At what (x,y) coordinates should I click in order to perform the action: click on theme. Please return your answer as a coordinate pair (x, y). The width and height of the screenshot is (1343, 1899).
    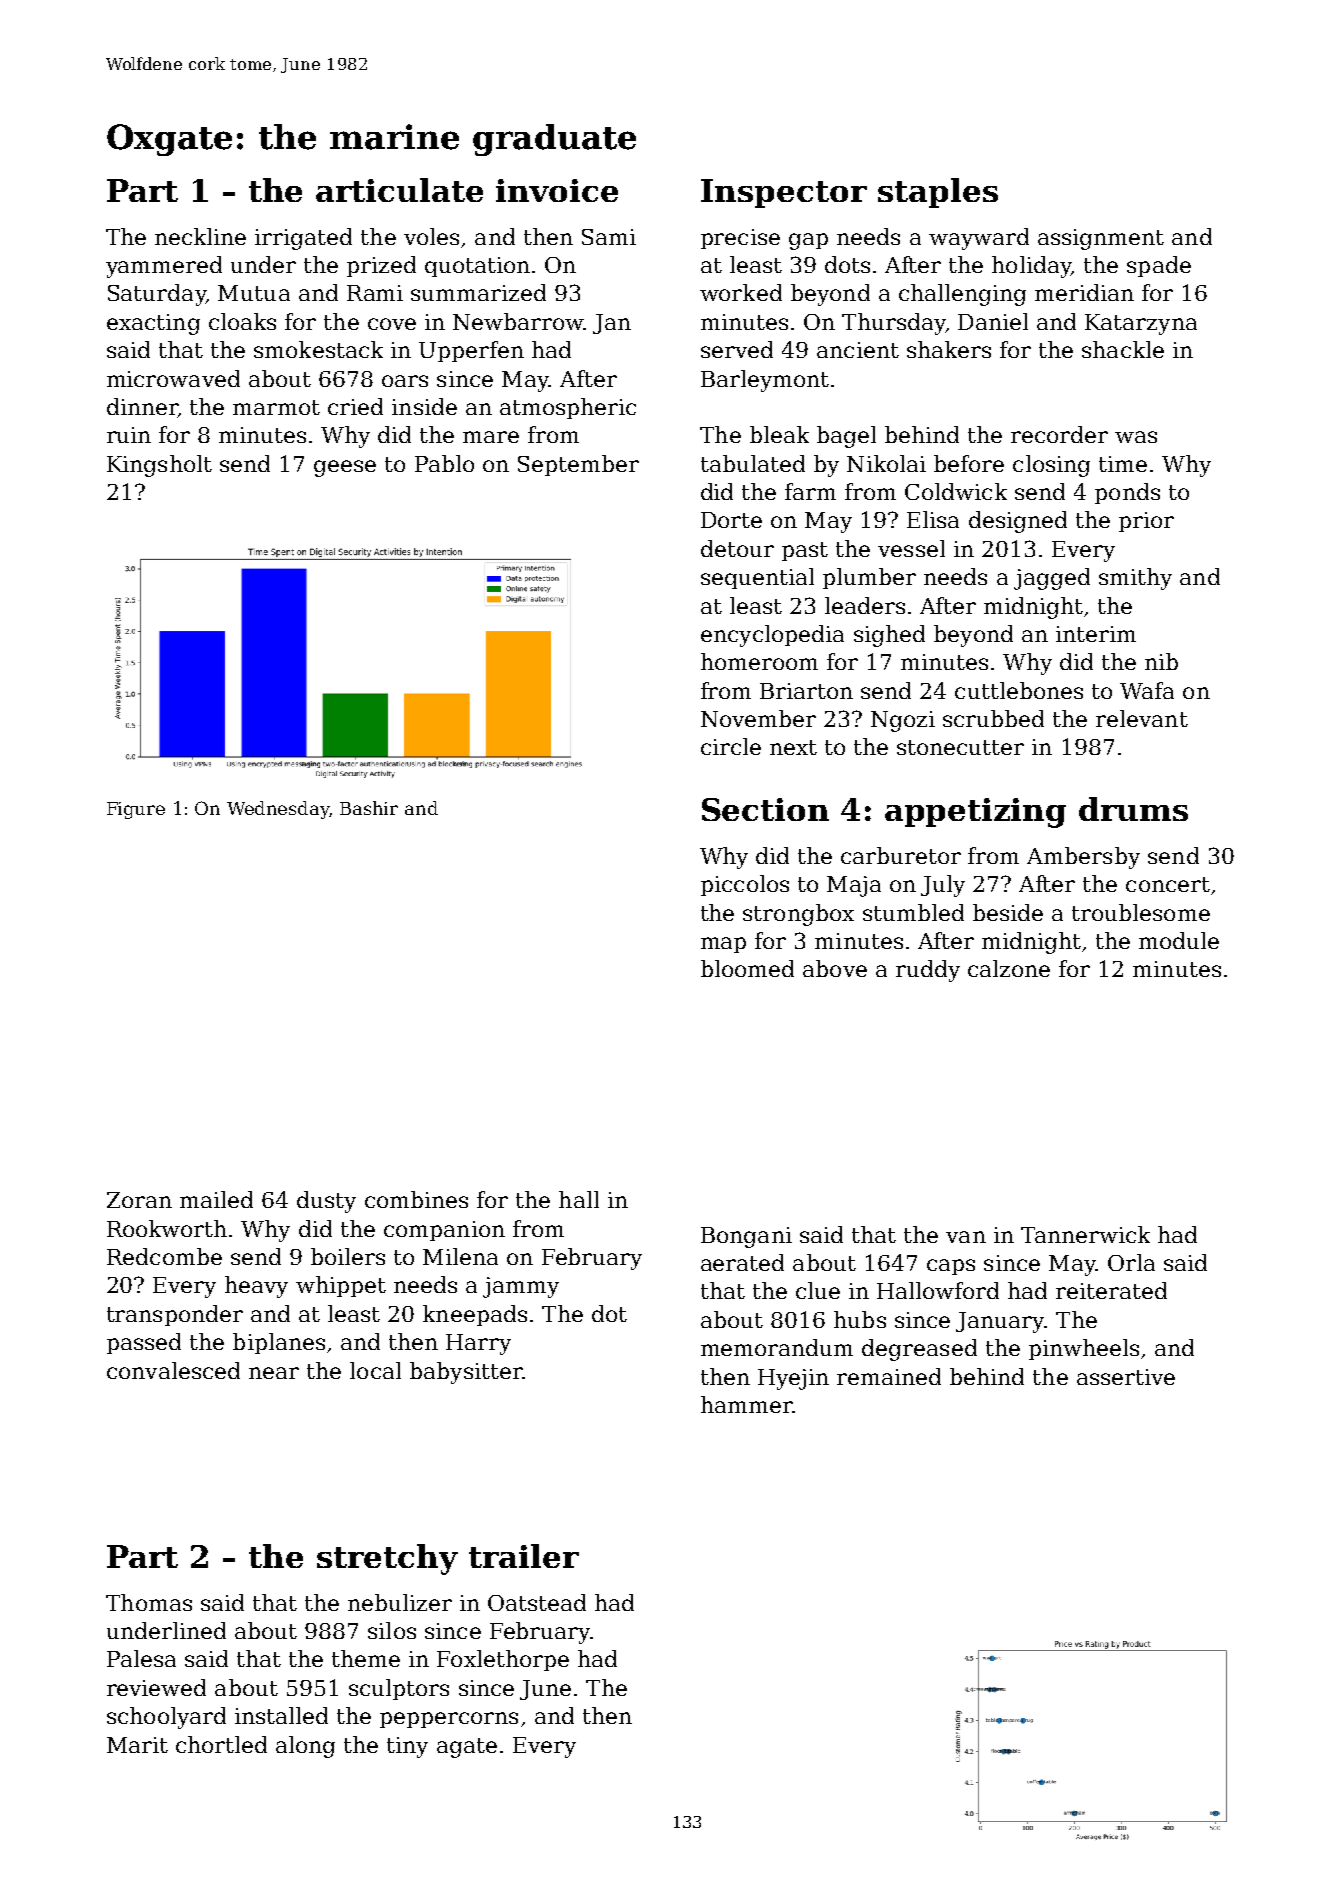
    Looking at the image, I should click on (366, 1658).
